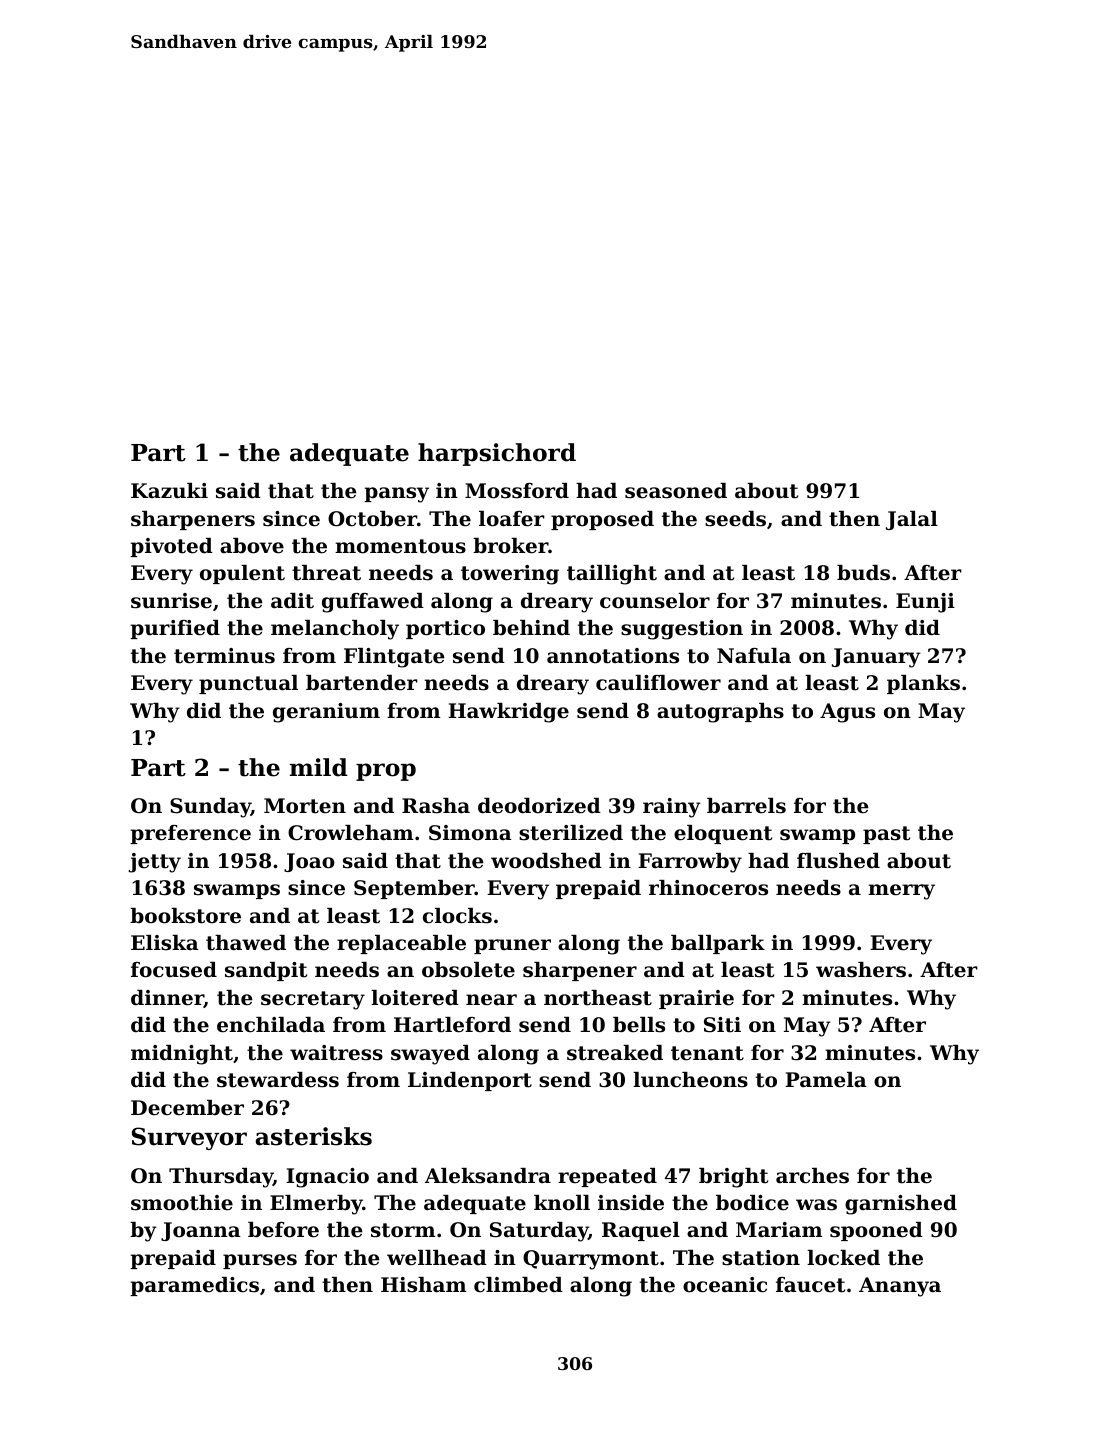 The image size is (1114, 1441). Describe the element at coordinates (925, 603) in the image. I see `Eunji` at that location.
